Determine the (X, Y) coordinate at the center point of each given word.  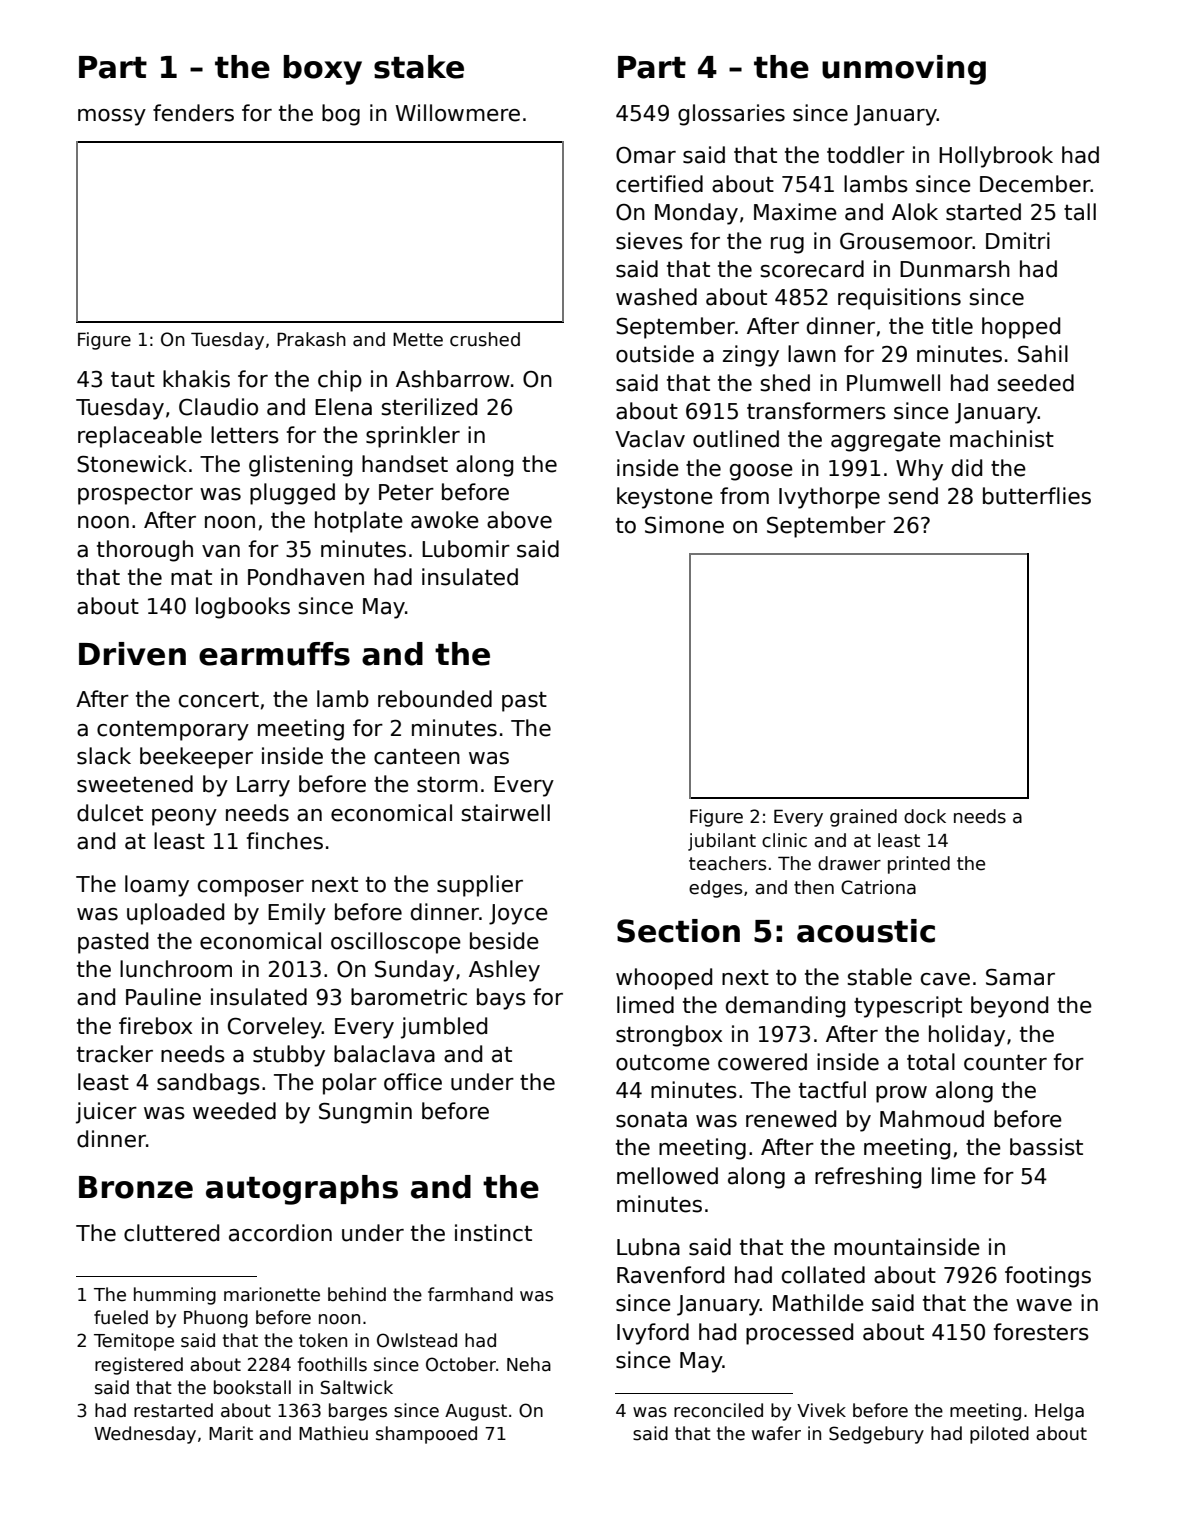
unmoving (904, 70)
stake (419, 67)
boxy (323, 70)
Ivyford (653, 1334)
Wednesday (145, 1435)
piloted (999, 1435)
